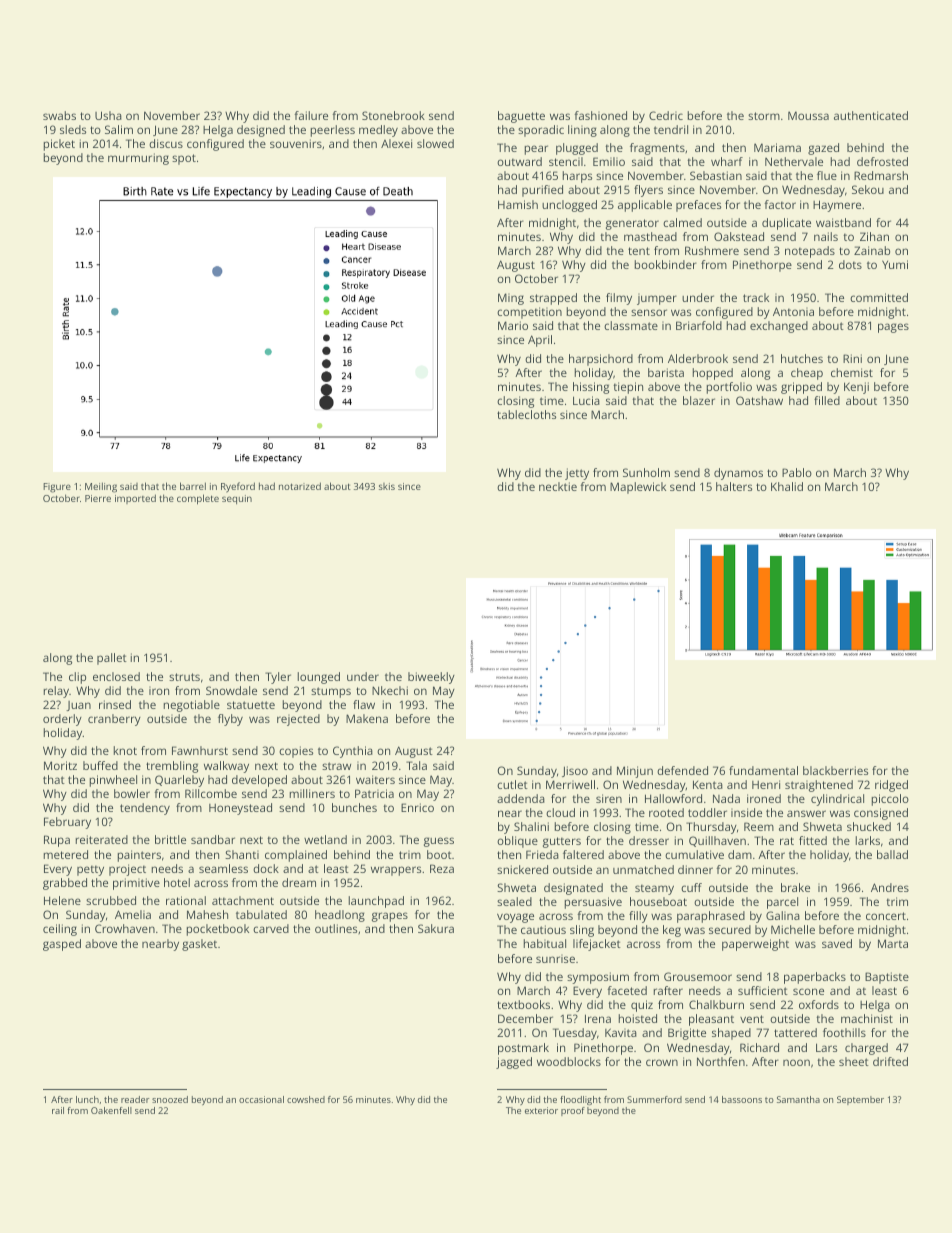 The width and height of the screenshot is (952, 1233). What do you see at coordinates (431, 678) in the screenshot?
I see `biweekly` at bounding box center [431, 678].
